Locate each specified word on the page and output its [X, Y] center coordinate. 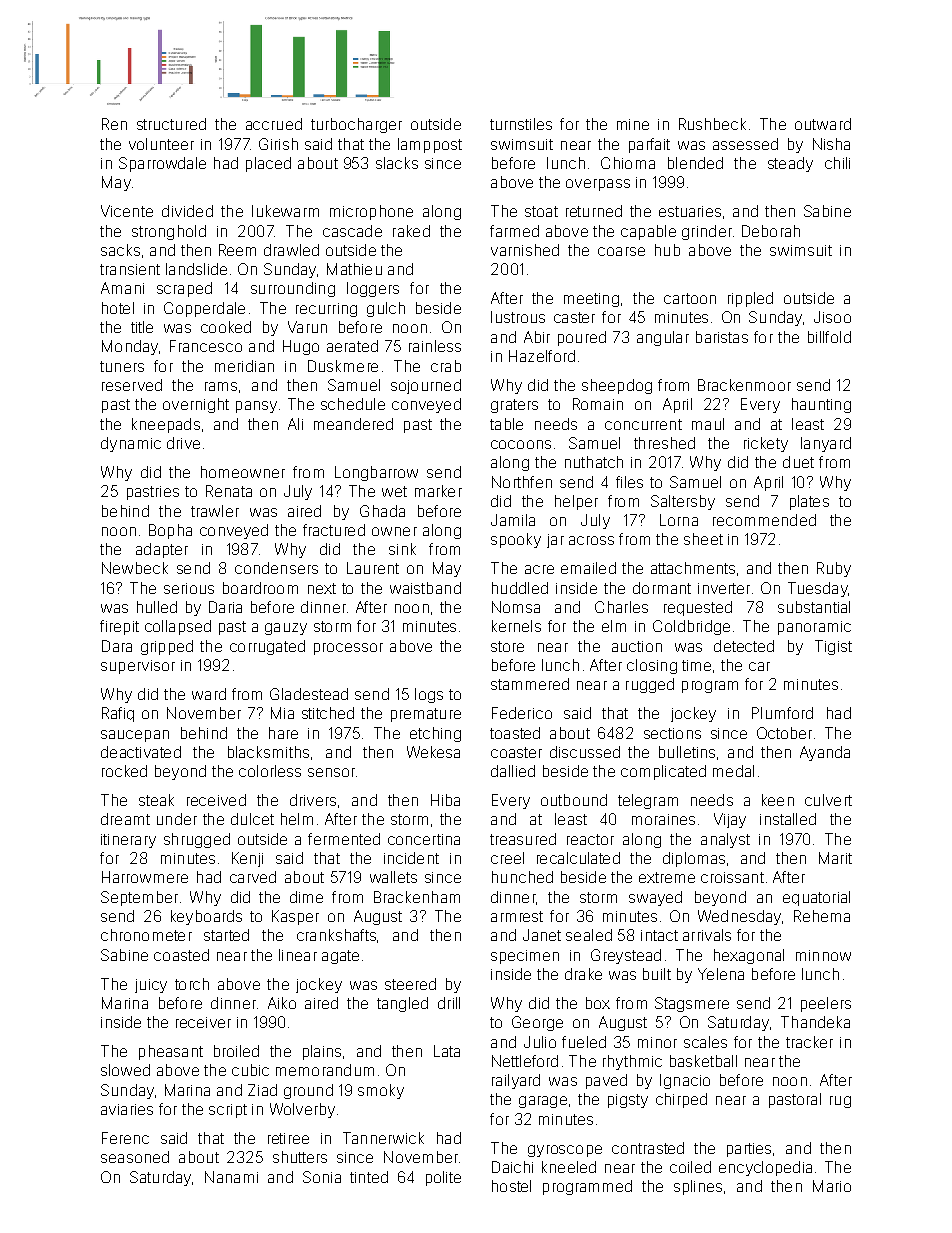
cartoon [690, 298]
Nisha [831, 144]
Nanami [231, 1177]
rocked [124, 771]
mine [633, 124]
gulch [386, 309]
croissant [732, 877]
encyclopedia [765, 1168]
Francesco [206, 346]
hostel [511, 1186]
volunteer [161, 144]
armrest [517, 916]
